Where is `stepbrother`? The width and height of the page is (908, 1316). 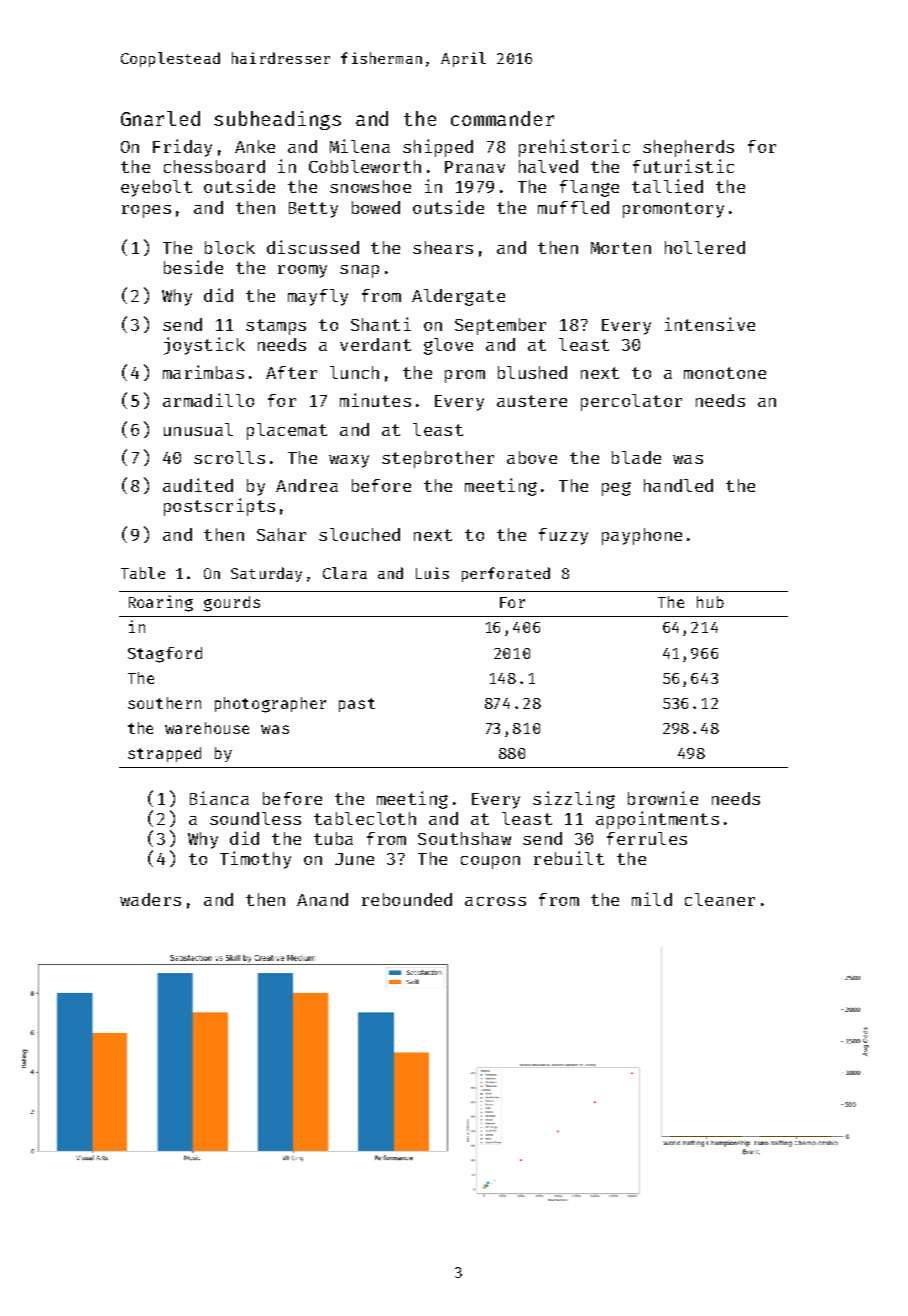
stepbrother is located at coordinates (438, 459).
